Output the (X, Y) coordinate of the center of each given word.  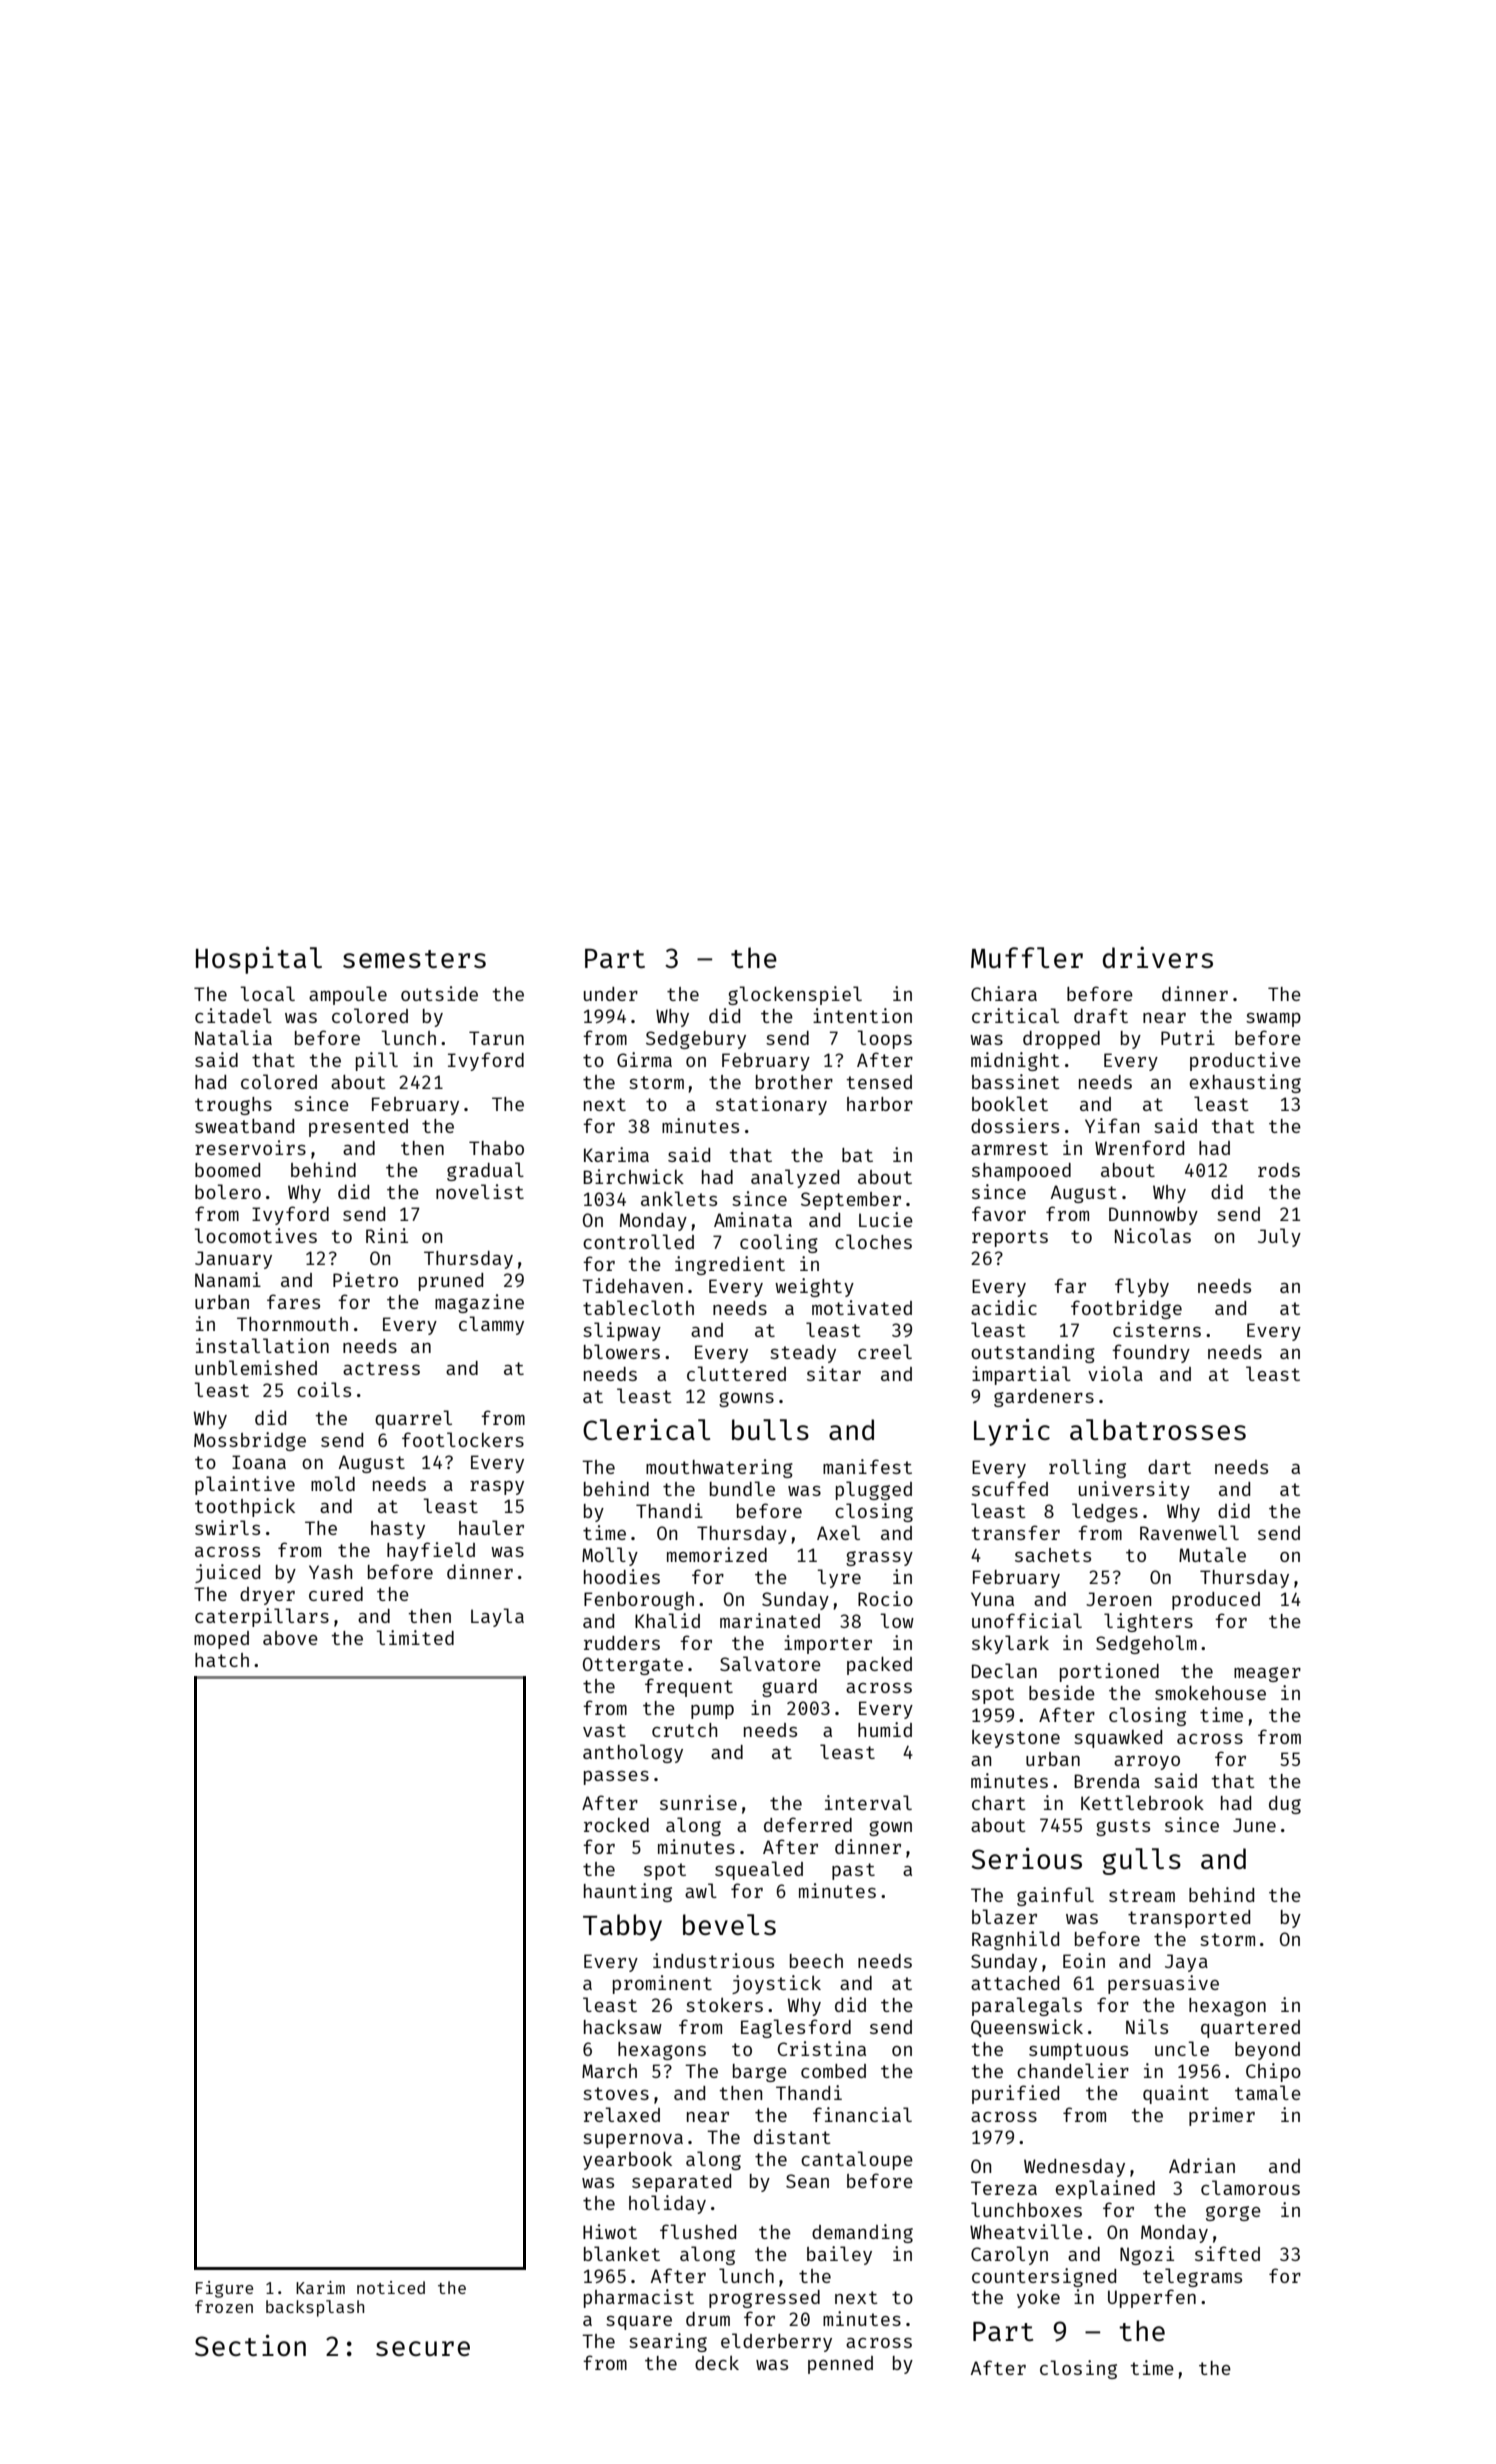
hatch (222, 1660)
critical (1015, 1015)
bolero (228, 1191)
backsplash (315, 2308)
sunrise (698, 1802)
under (611, 994)
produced (1216, 1601)
